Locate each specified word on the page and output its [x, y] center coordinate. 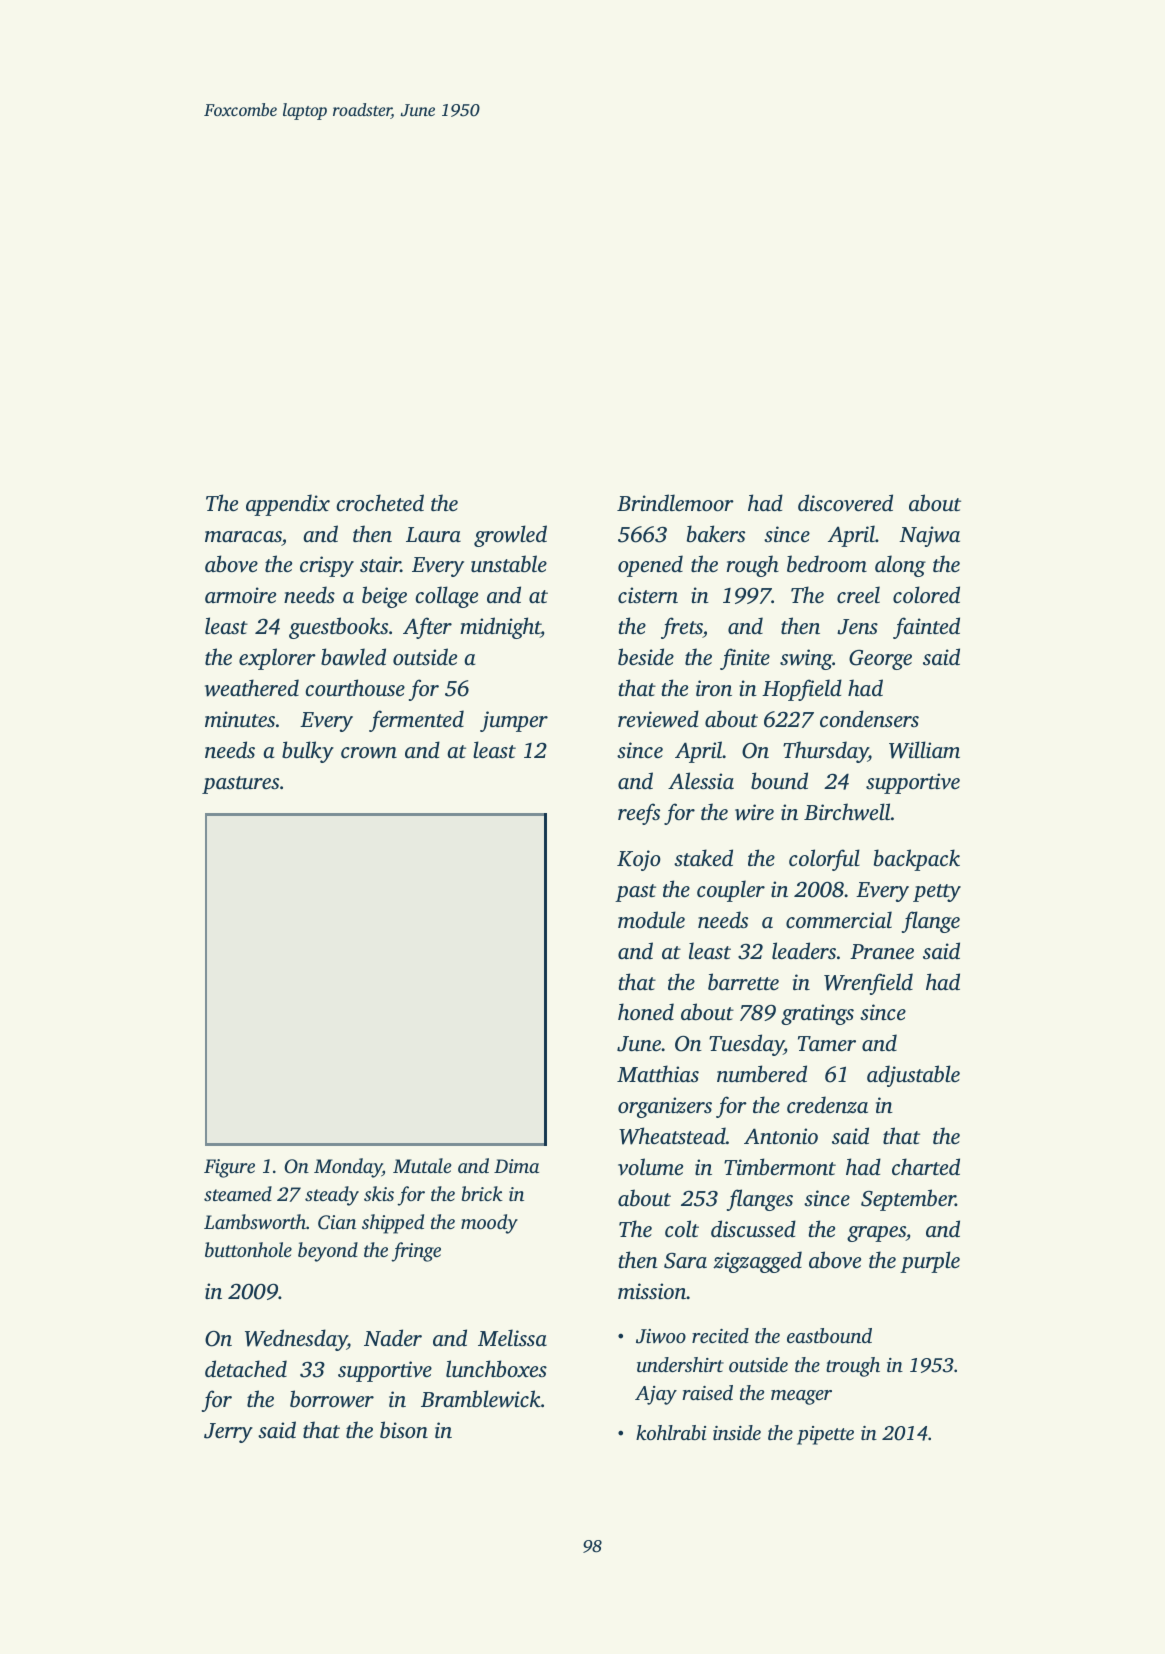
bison [404, 1429]
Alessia [701, 780]
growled [510, 536]
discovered [845, 502]
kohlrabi [671, 1432]
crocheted [380, 502]
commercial [839, 919]
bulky [308, 752]
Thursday [825, 752]
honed [646, 1011]
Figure [229, 1168]
